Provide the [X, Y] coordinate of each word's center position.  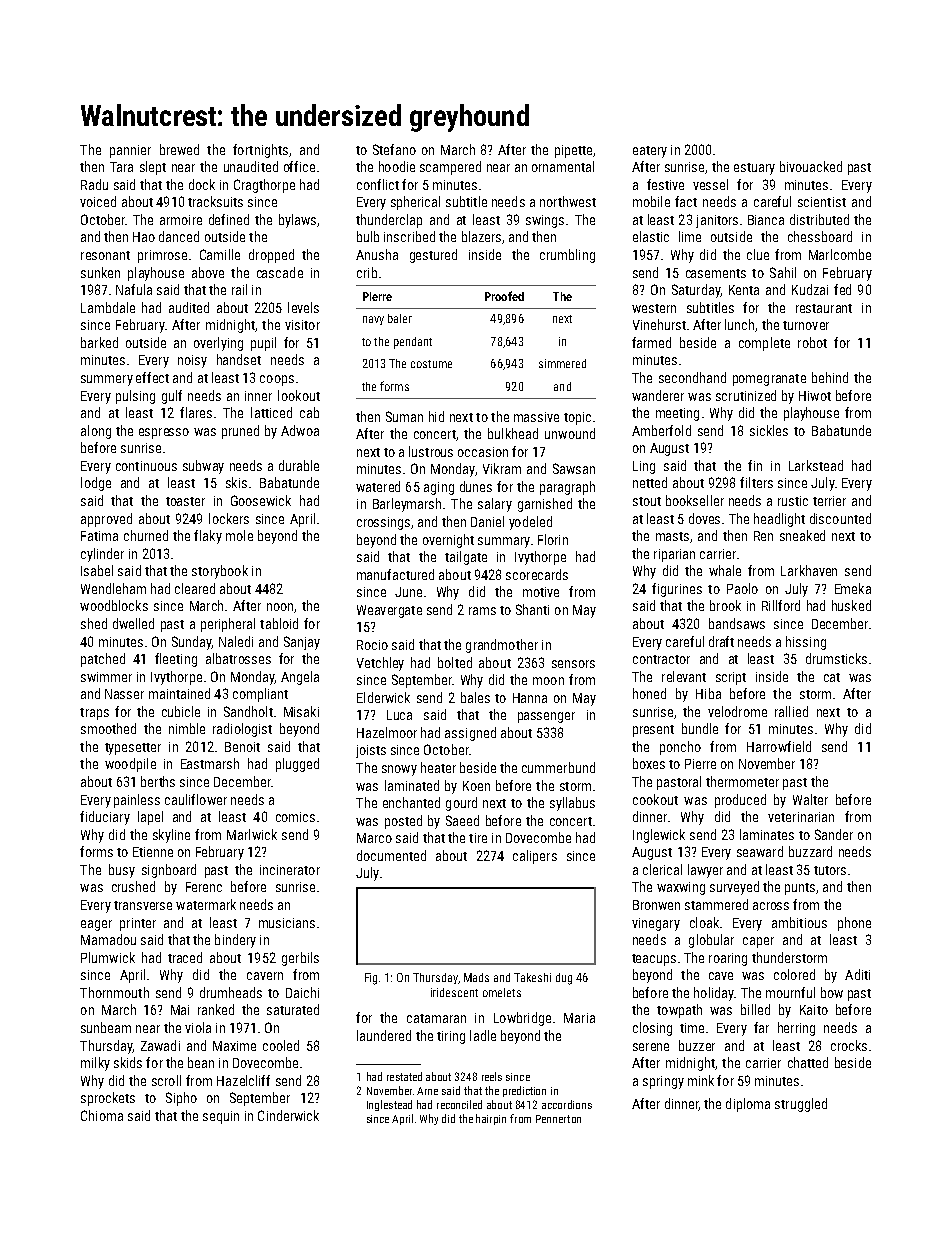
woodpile [130, 765]
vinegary [656, 924]
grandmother [502, 646]
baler [400, 318]
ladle [483, 1035]
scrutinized [746, 395]
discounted [840, 518]
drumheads [231, 992]
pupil [263, 344]
